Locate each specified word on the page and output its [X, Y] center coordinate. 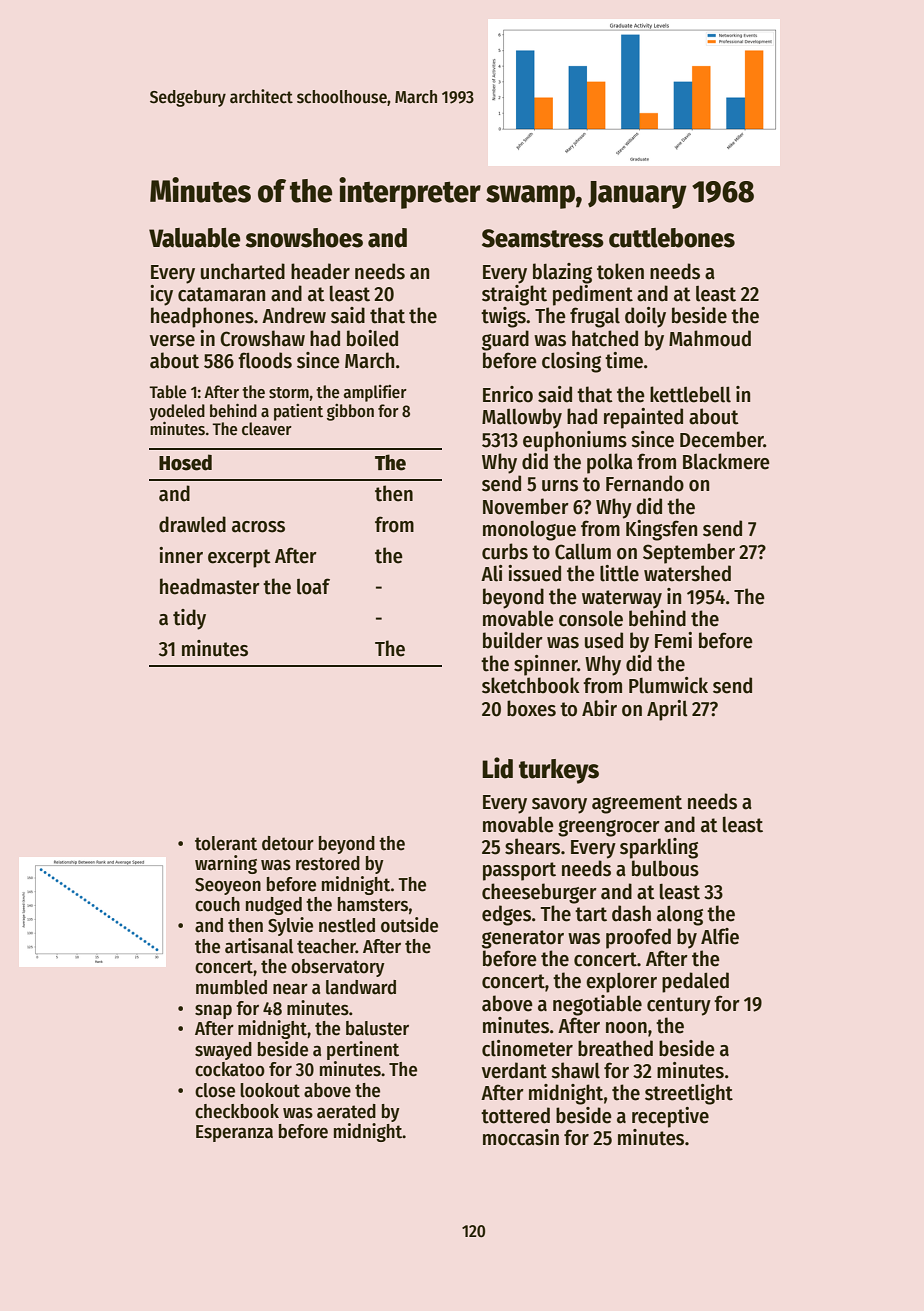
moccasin [521, 1137]
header [320, 271]
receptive [670, 1117]
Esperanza [234, 1133]
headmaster [210, 586]
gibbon [350, 412]
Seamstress [543, 238]
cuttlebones [672, 238]
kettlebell [690, 394]
